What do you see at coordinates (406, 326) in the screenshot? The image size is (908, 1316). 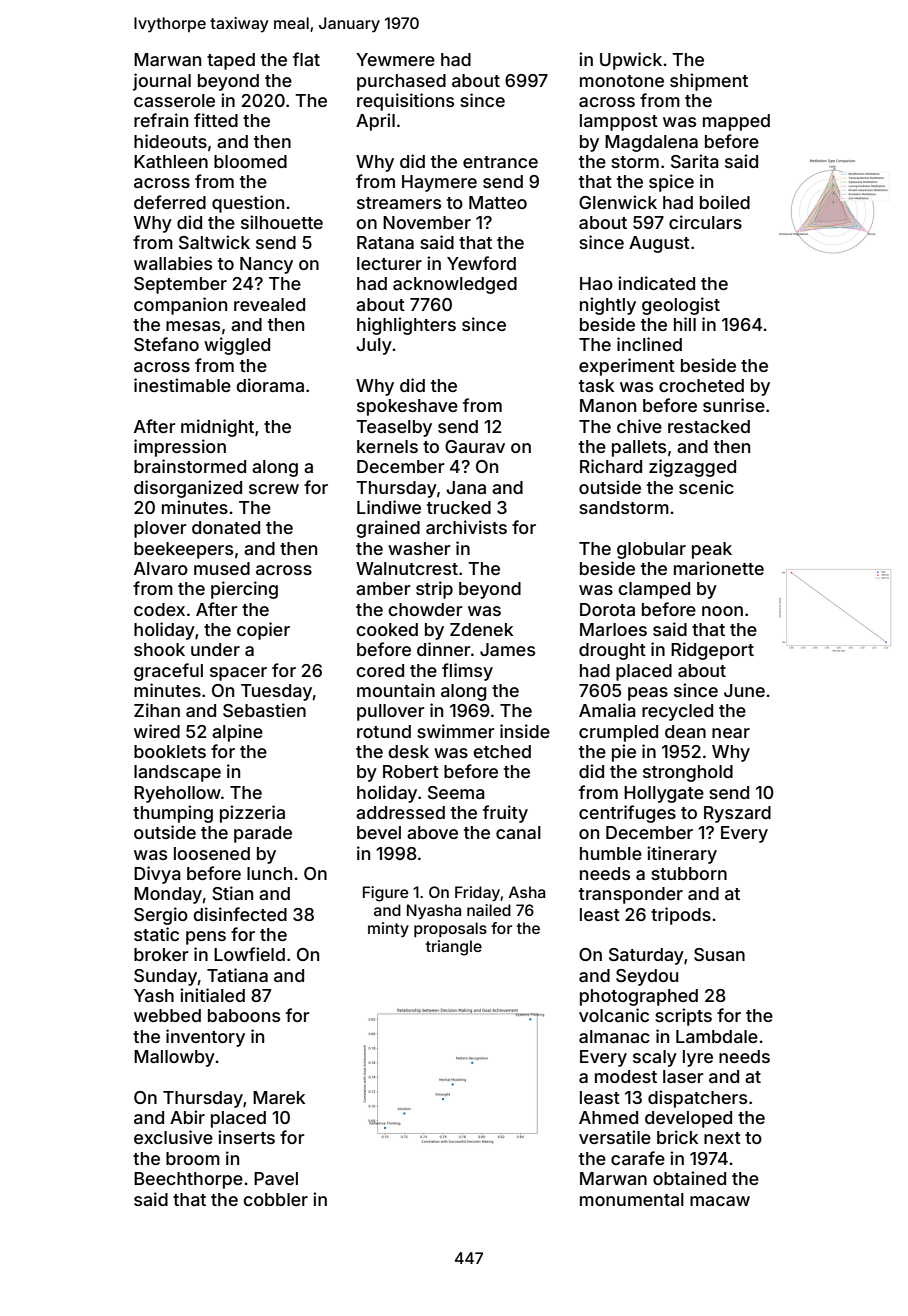 I see `highlighters` at bounding box center [406, 326].
